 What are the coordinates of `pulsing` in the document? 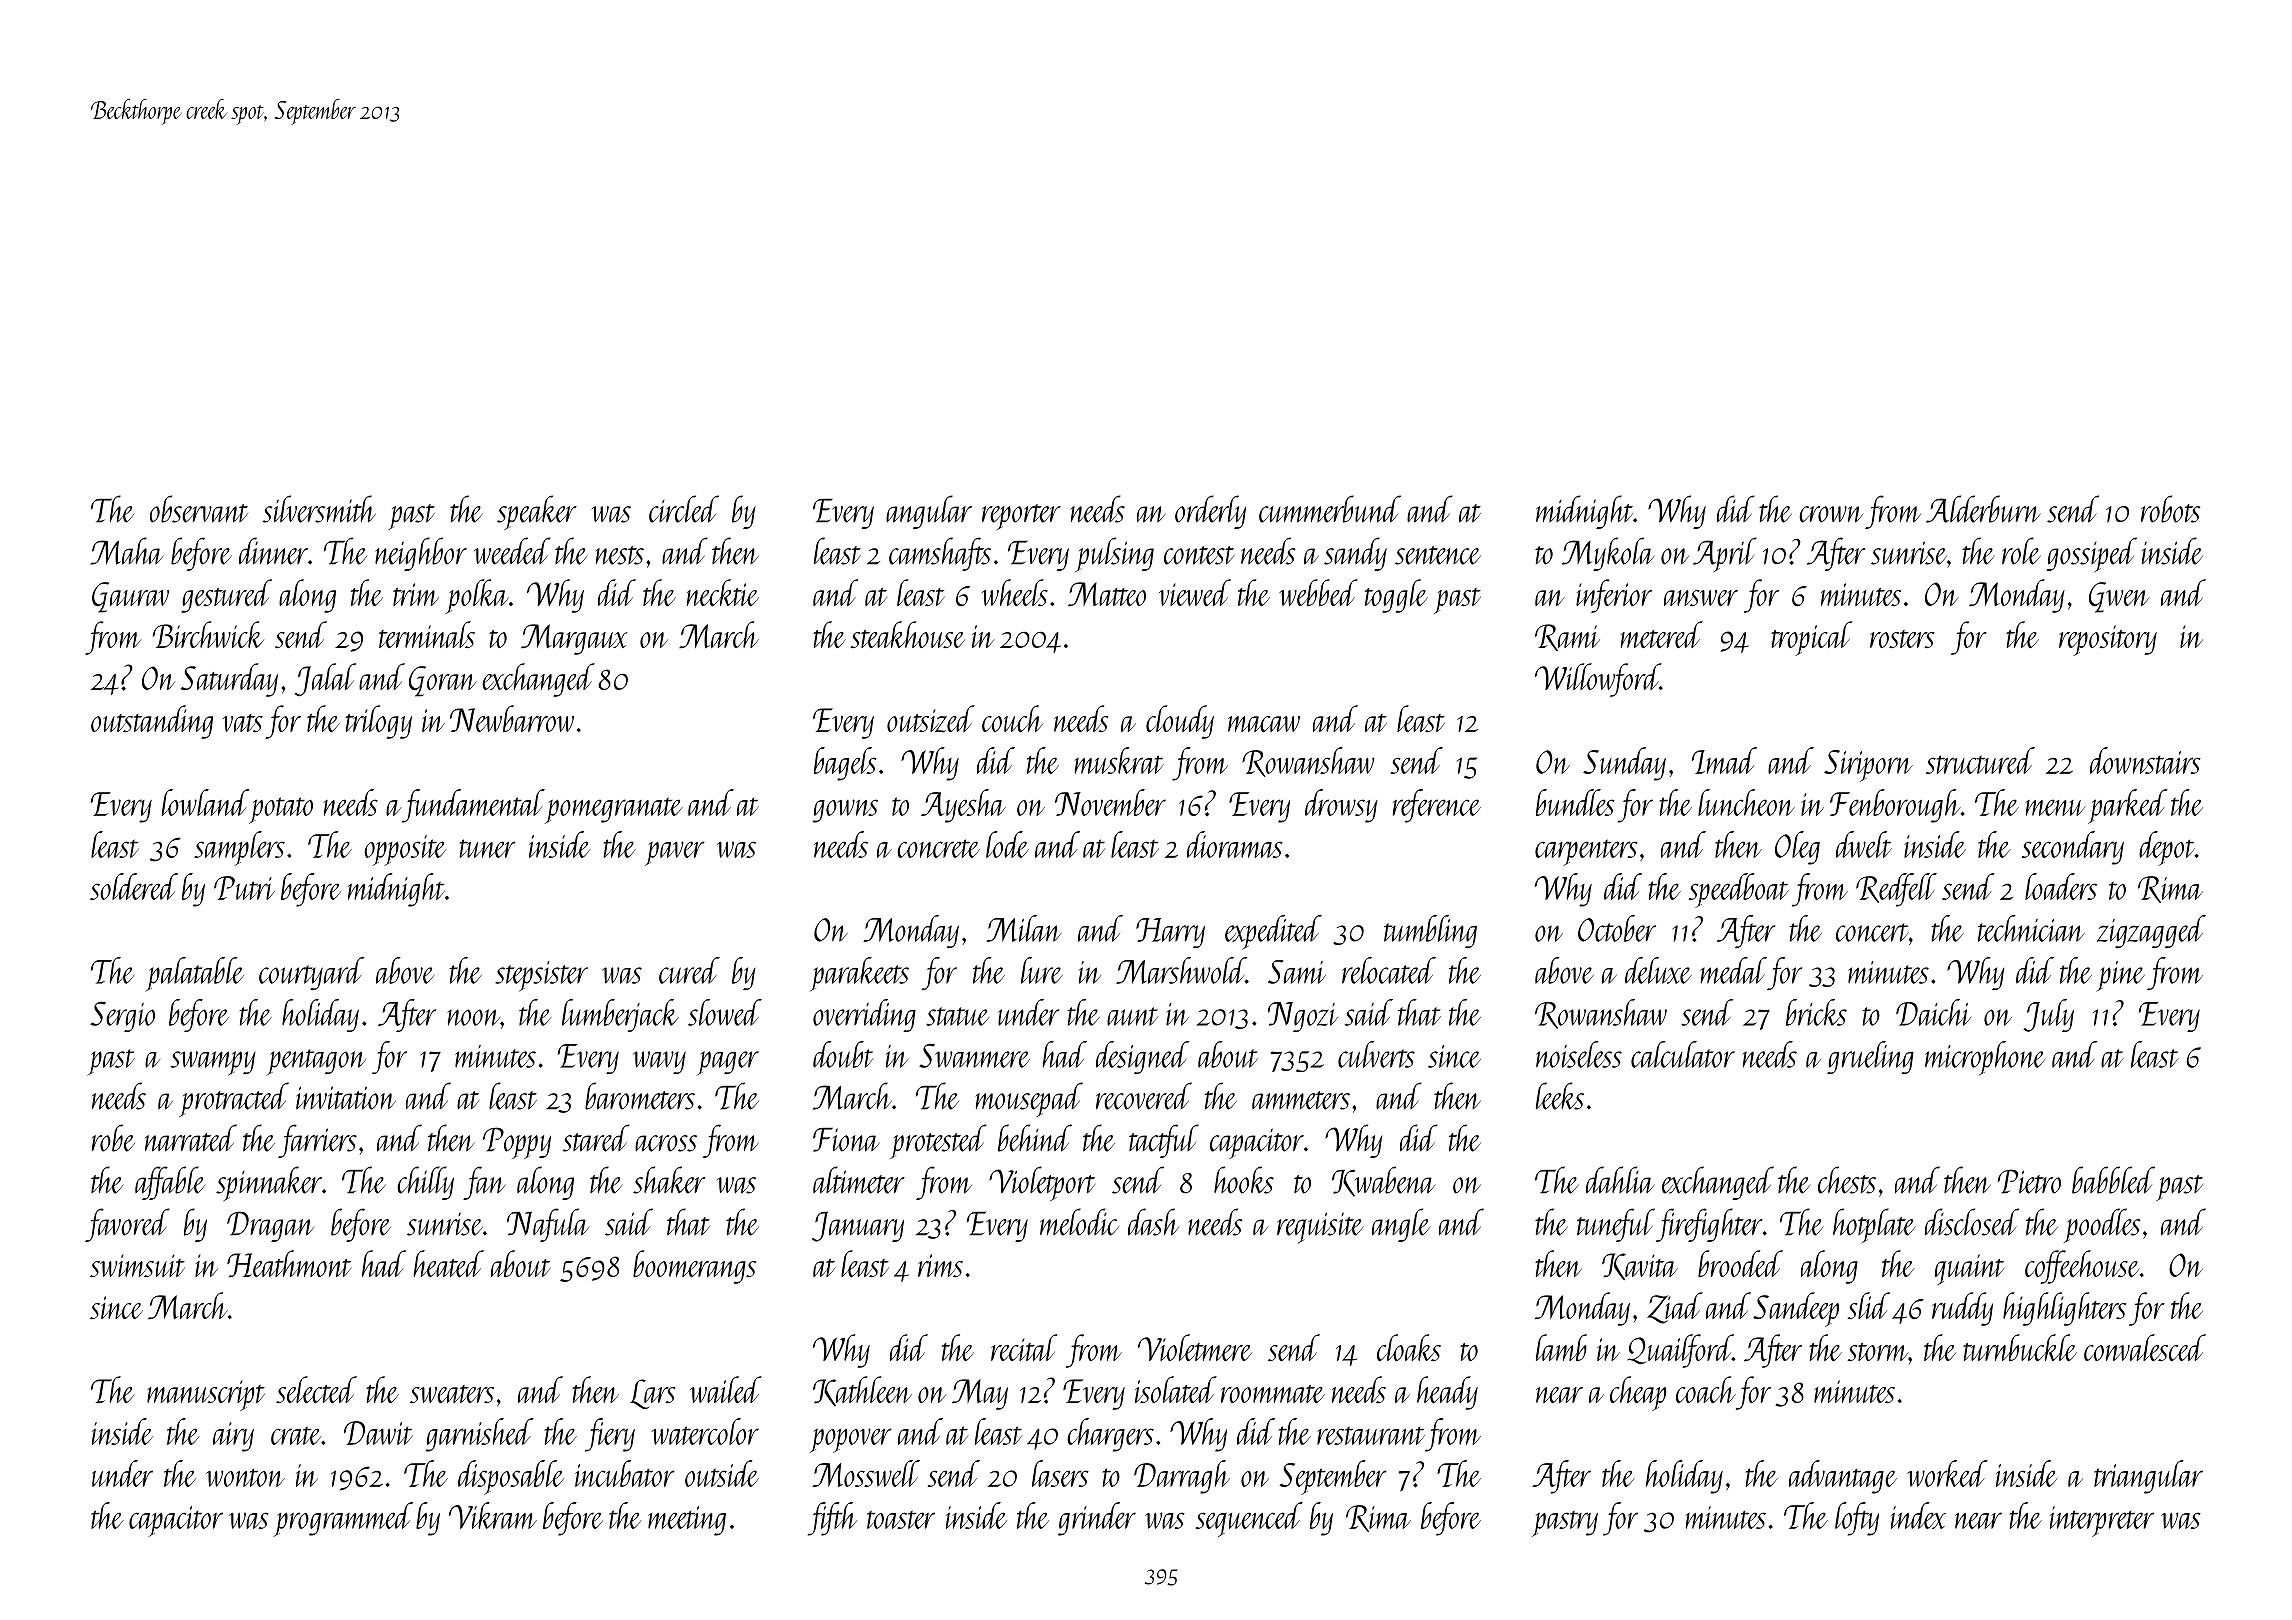 It's located at (1114, 554).
